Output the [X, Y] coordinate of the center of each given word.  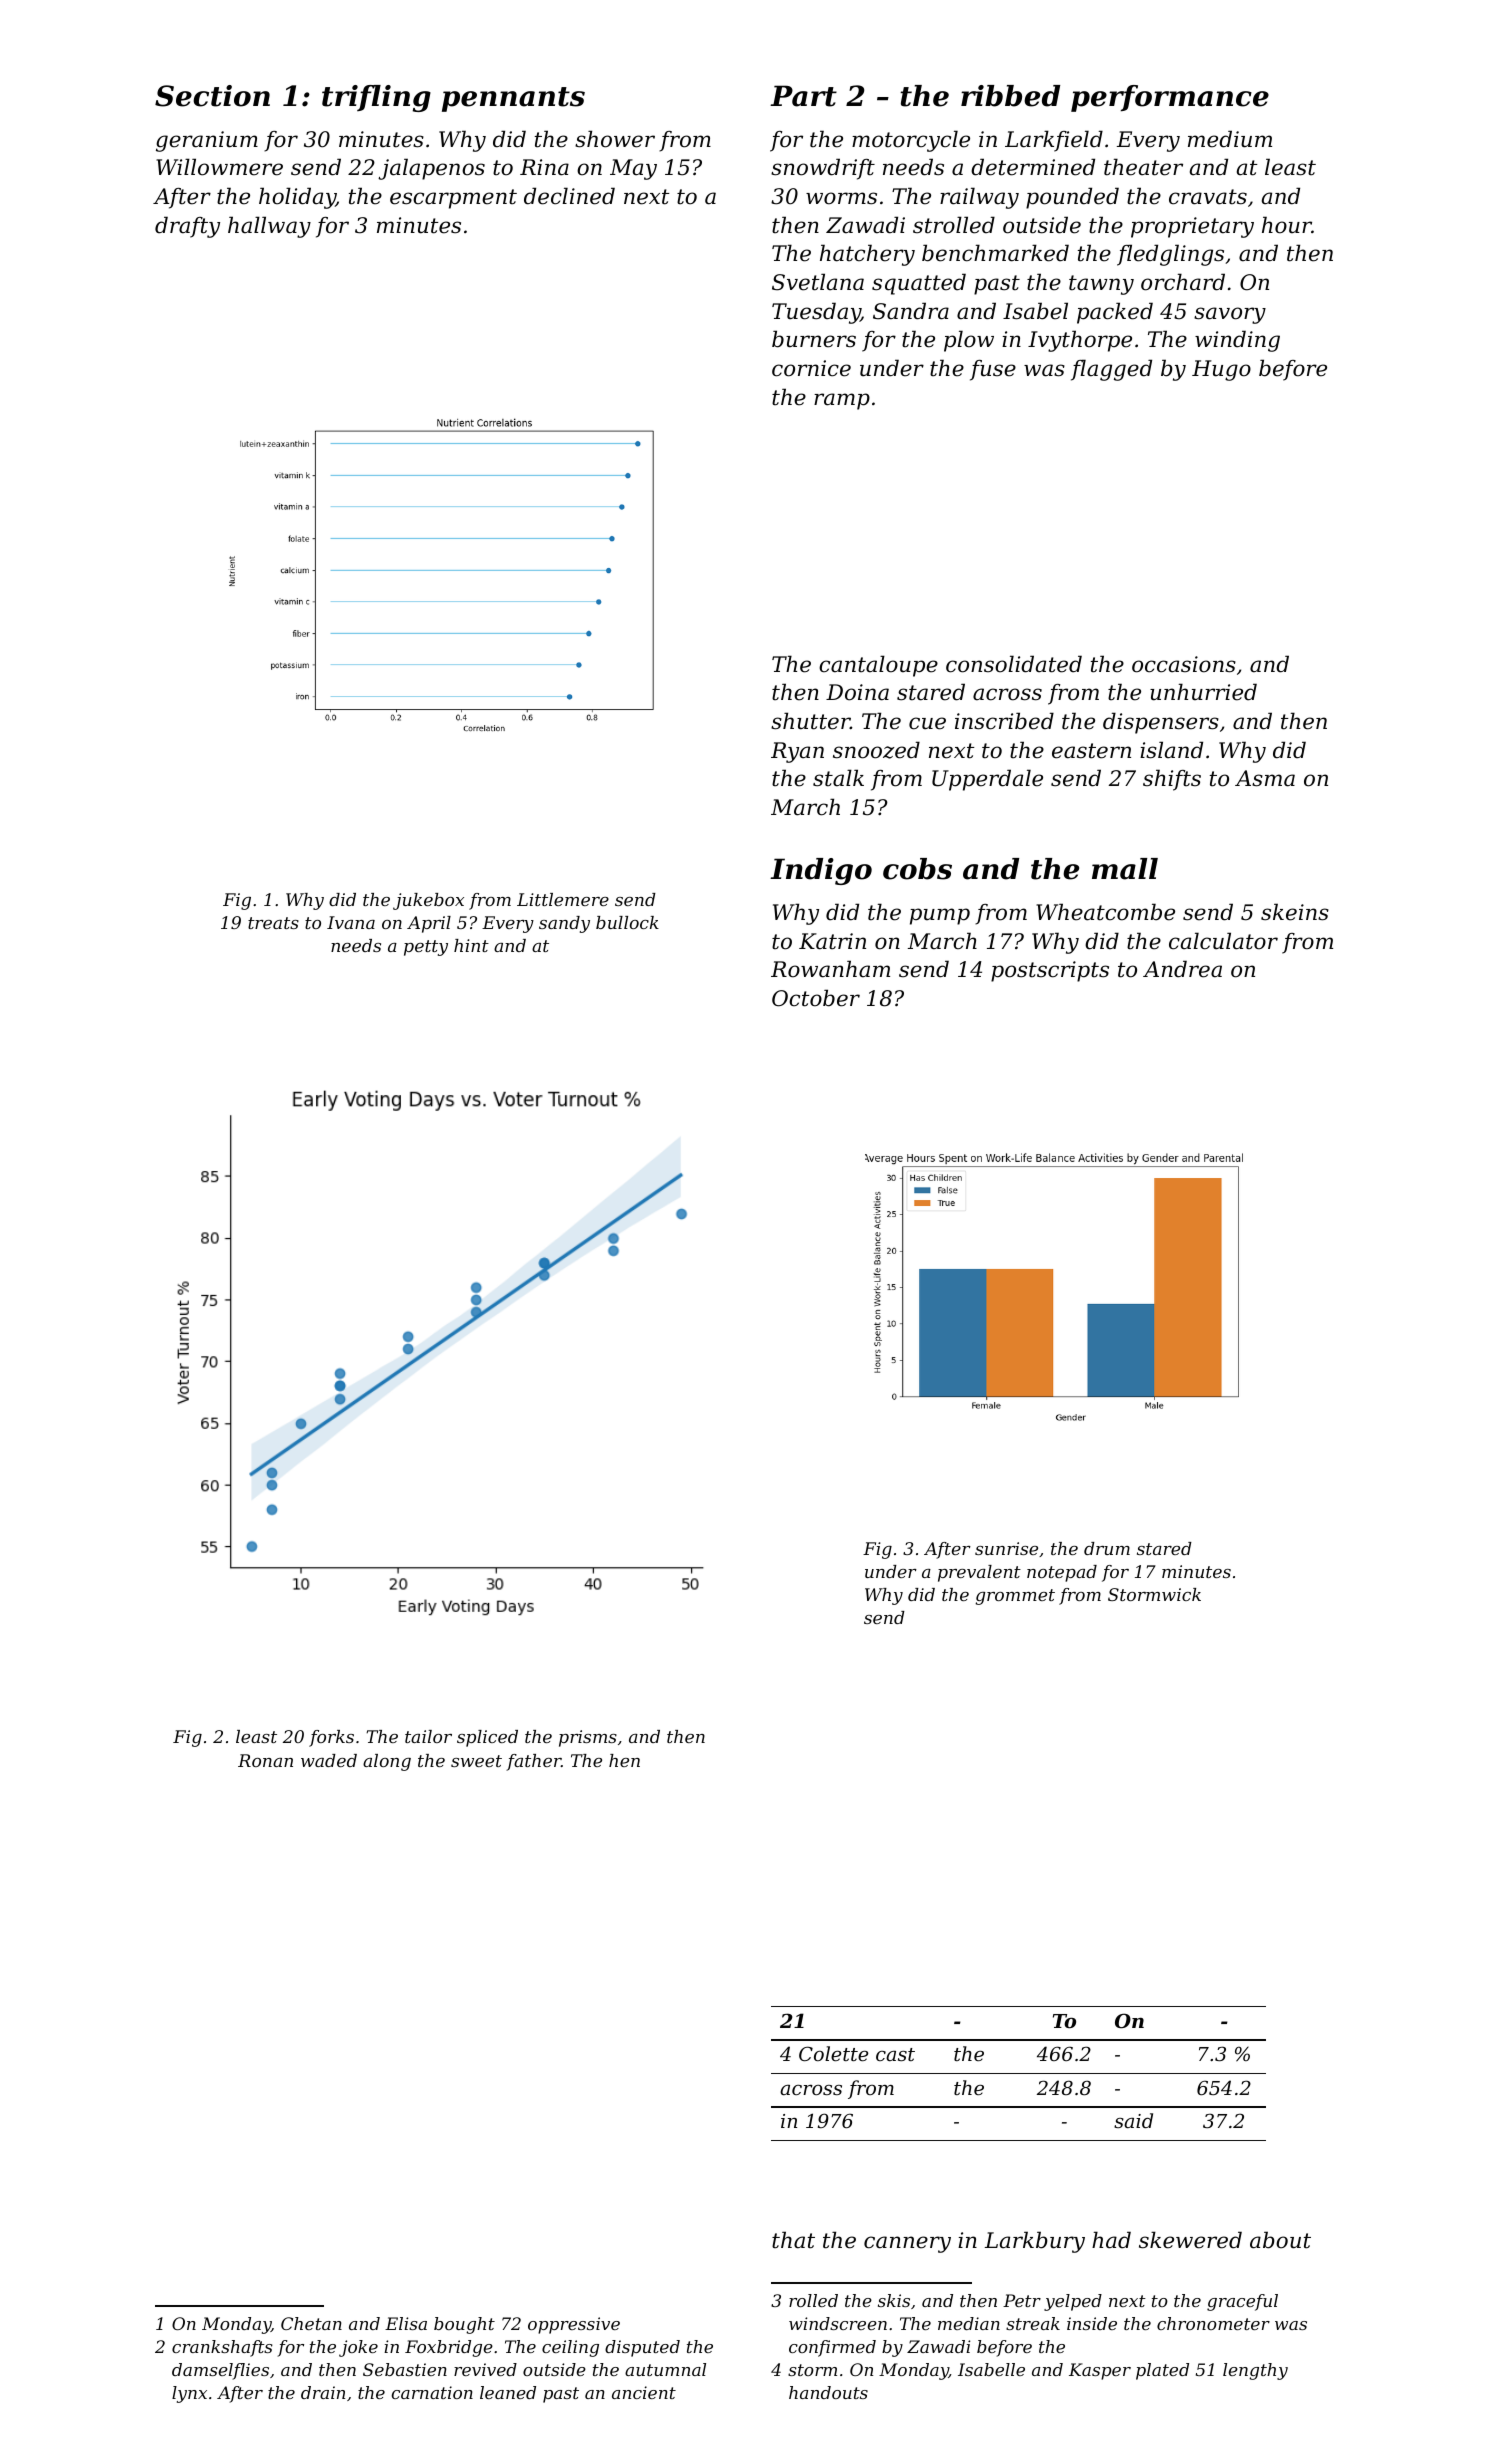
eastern [1091, 751]
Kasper [1100, 2371]
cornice [811, 368]
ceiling [570, 2348]
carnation [432, 2392]
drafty [187, 227]
